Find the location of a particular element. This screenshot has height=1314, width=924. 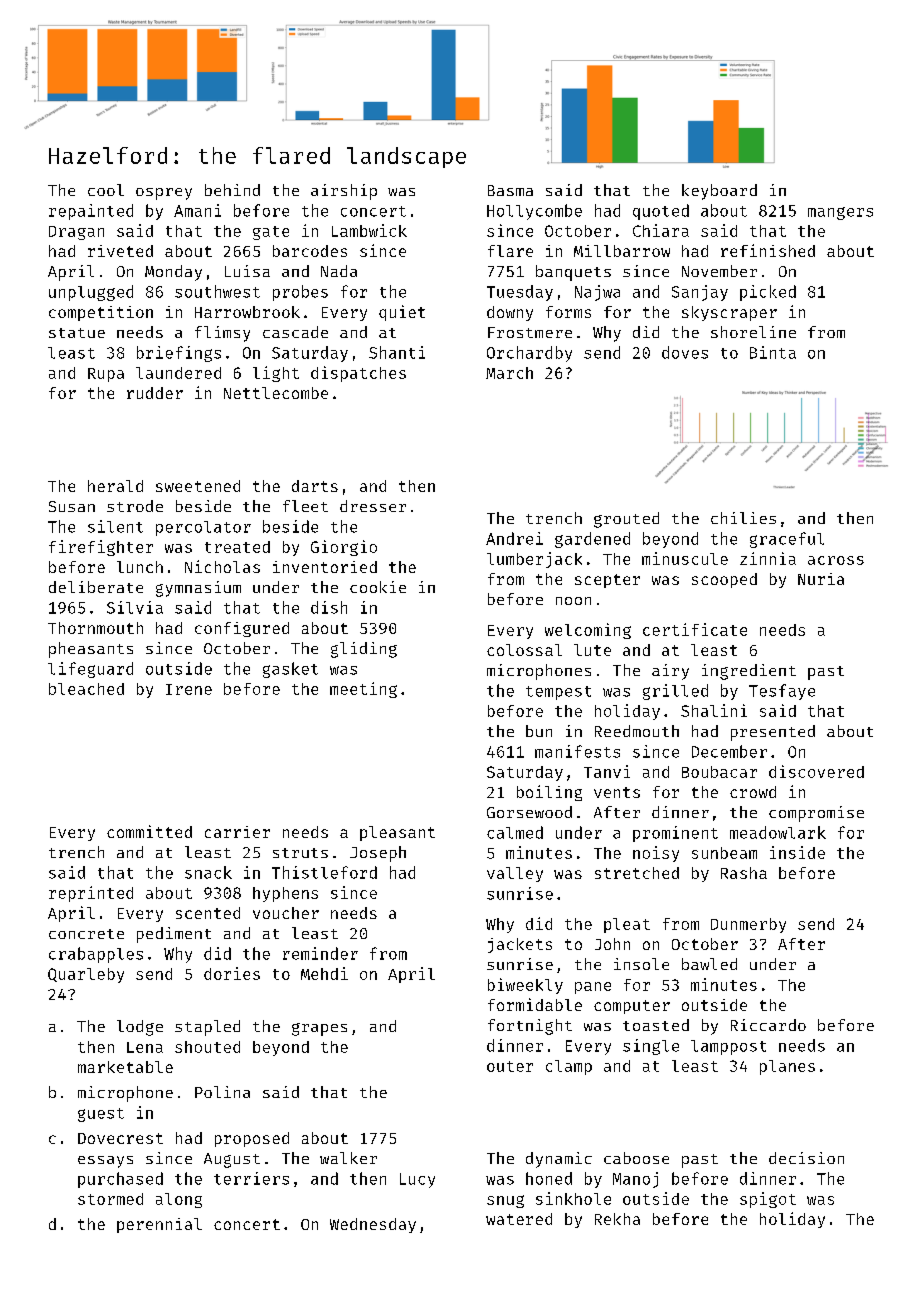

Nettlecombe is located at coordinates (276, 393).
